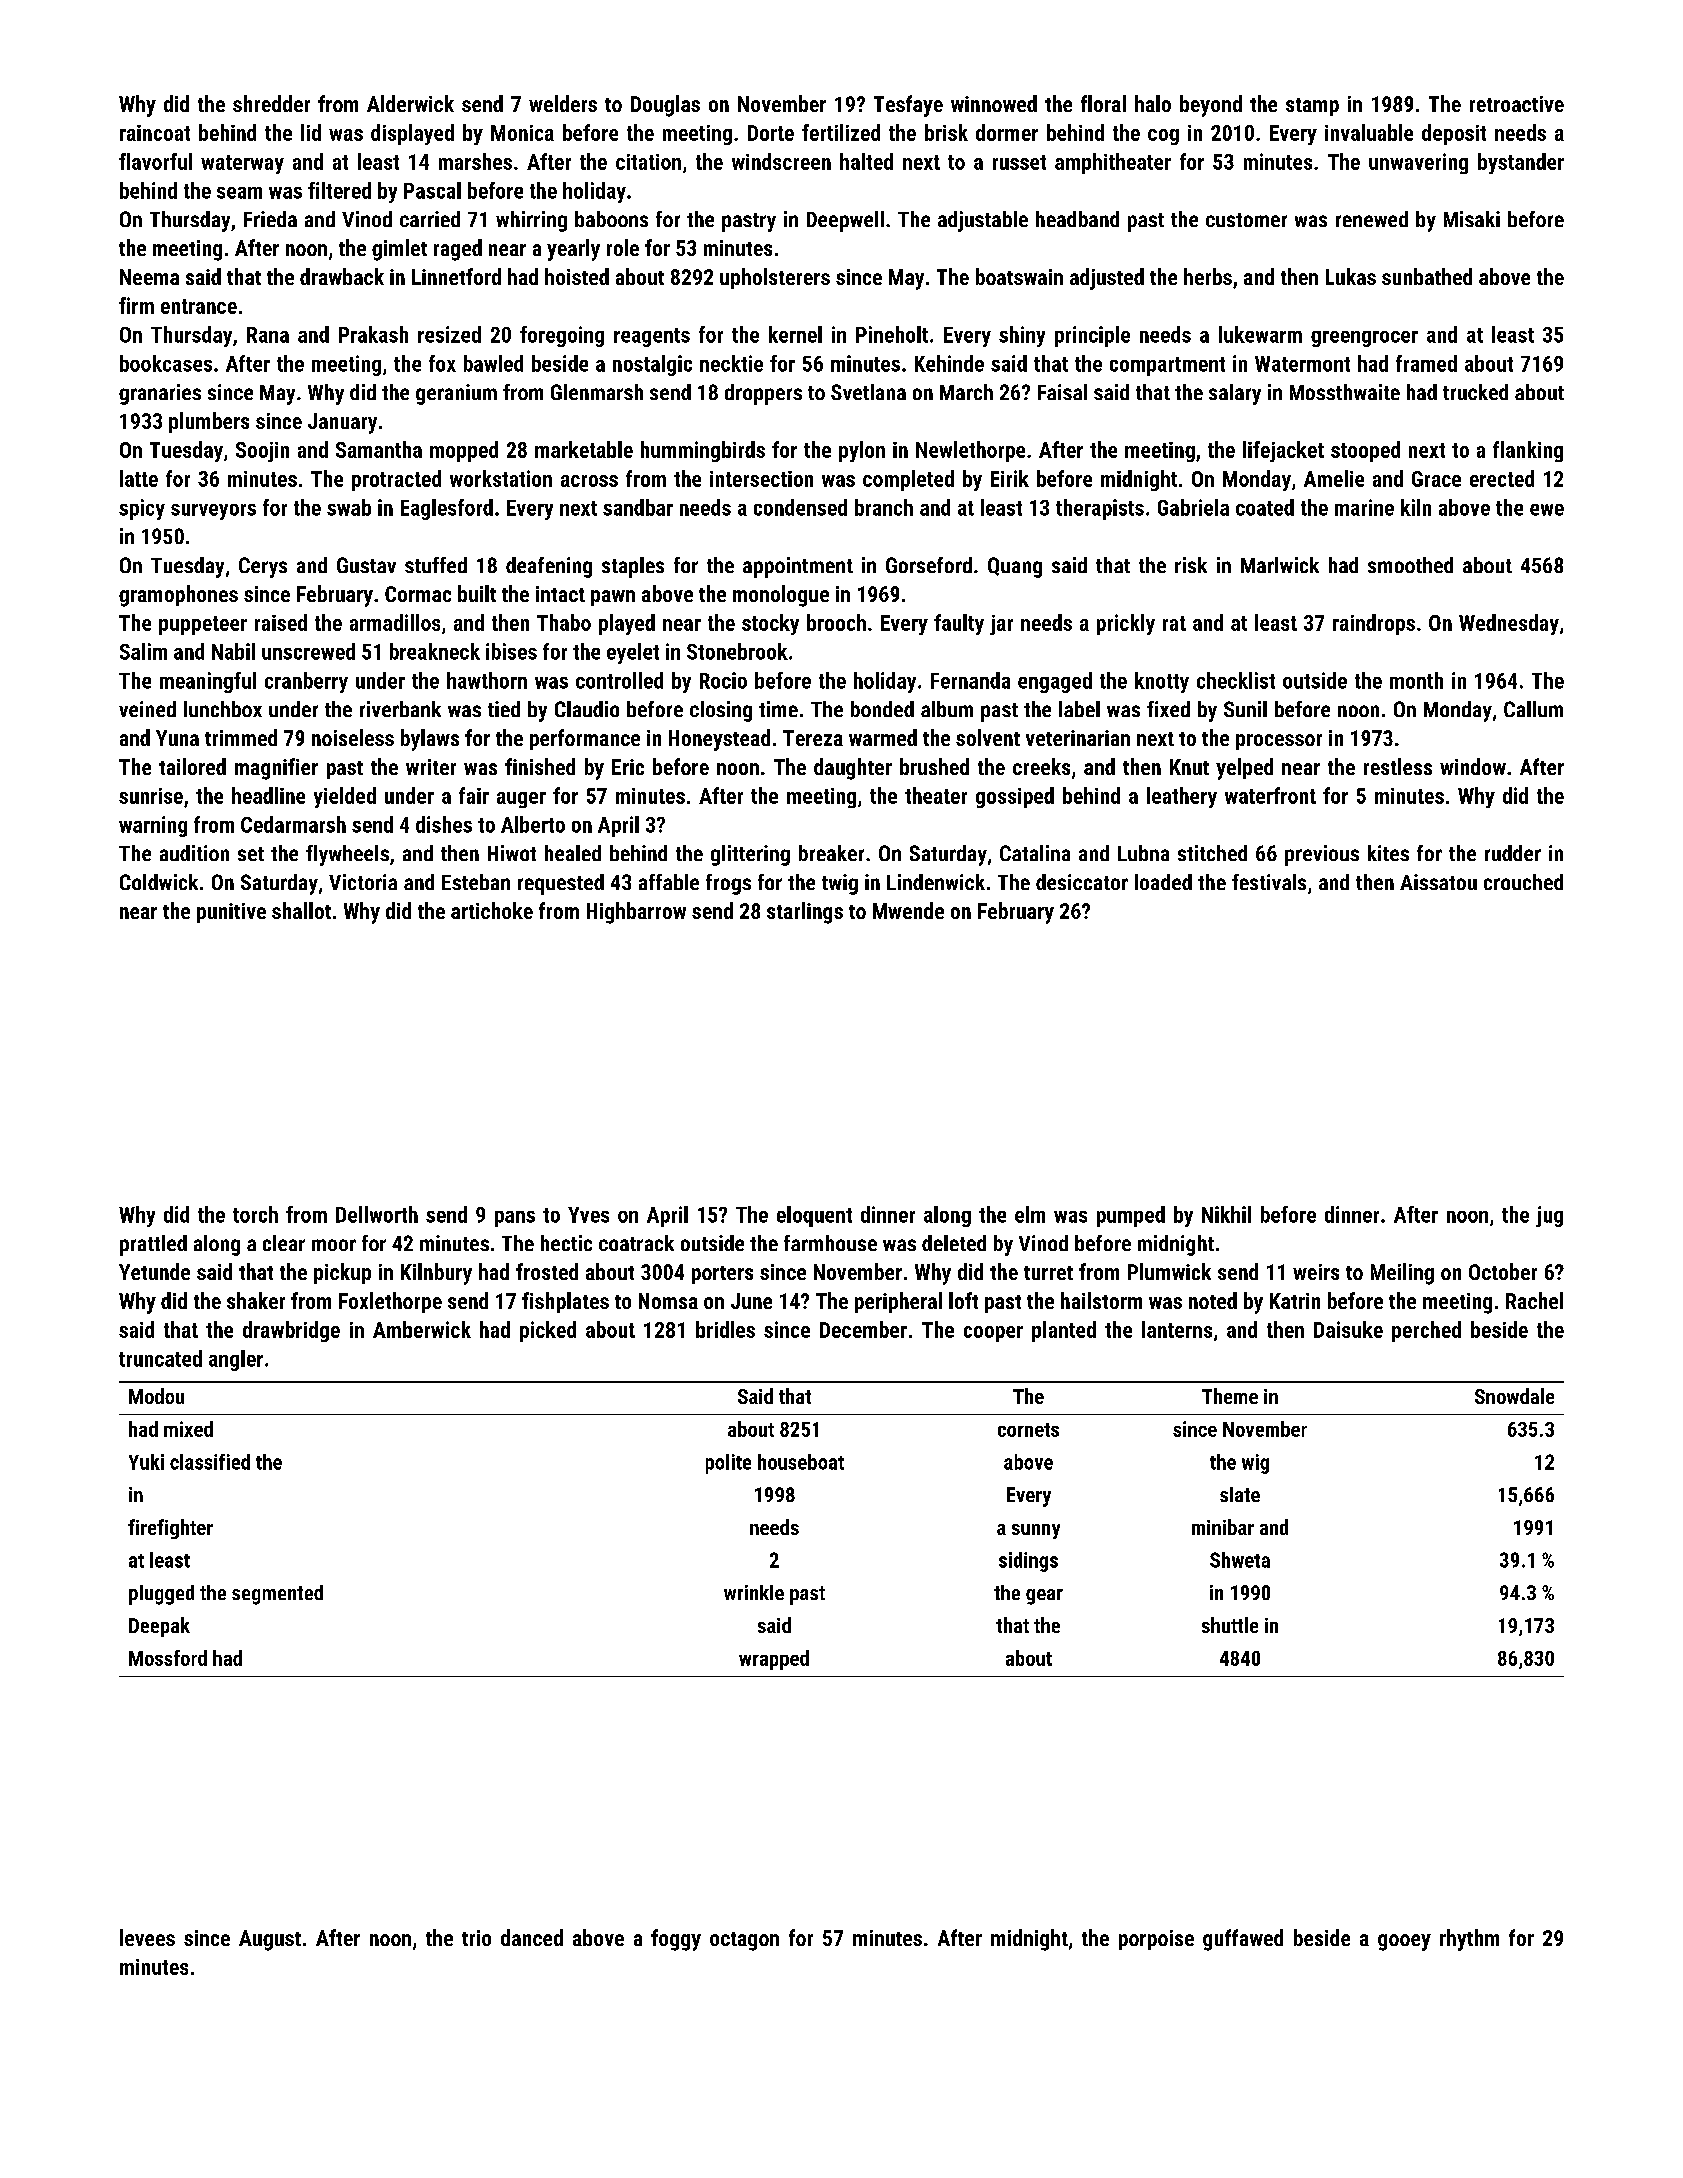 This screenshot has width=1683, height=2178. What do you see at coordinates (1230, 1625) in the screenshot?
I see `shuttle` at bounding box center [1230, 1625].
